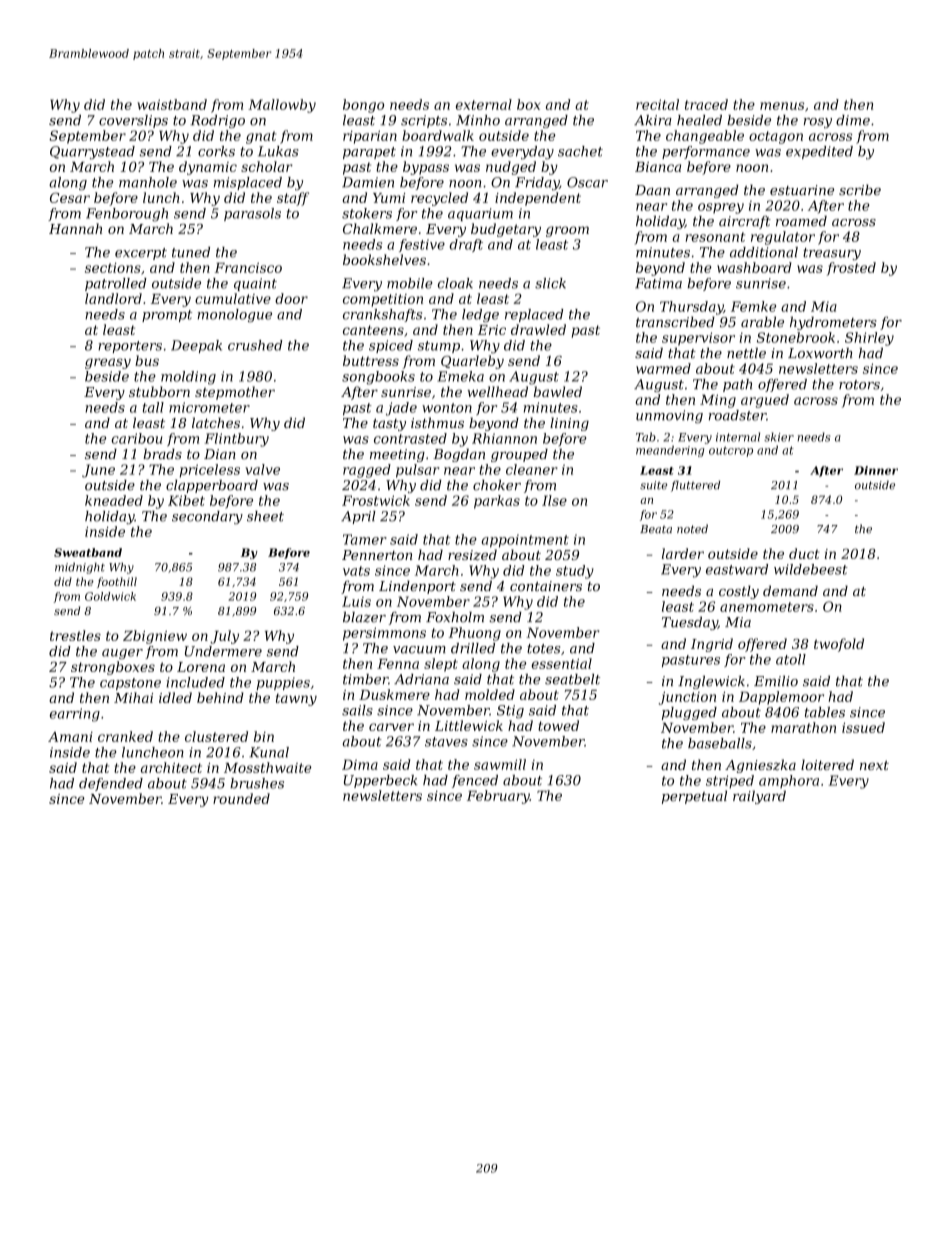  Describe the element at coordinates (172, 104) in the page. I see `waistband` at that location.
